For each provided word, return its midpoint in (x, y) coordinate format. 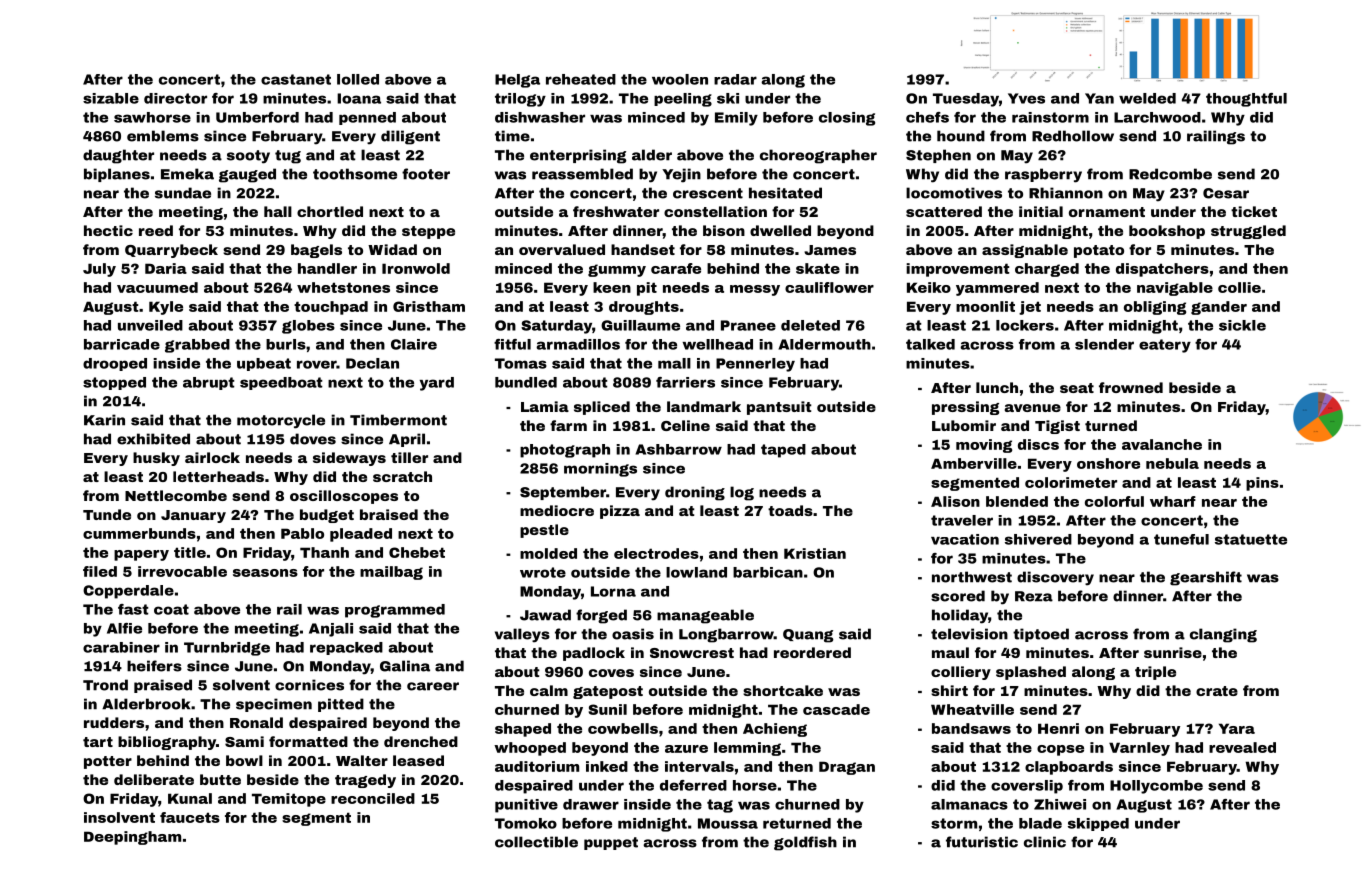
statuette (1251, 539)
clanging (1223, 635)
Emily (736, 119)
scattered (944, 211)
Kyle (166, 308)
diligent (410, 137)
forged (601, 616)
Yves (1026, 98)
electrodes (656, 553)
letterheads (218, 476)
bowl (244, 760)
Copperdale (128, 592)
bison (724, 230)
